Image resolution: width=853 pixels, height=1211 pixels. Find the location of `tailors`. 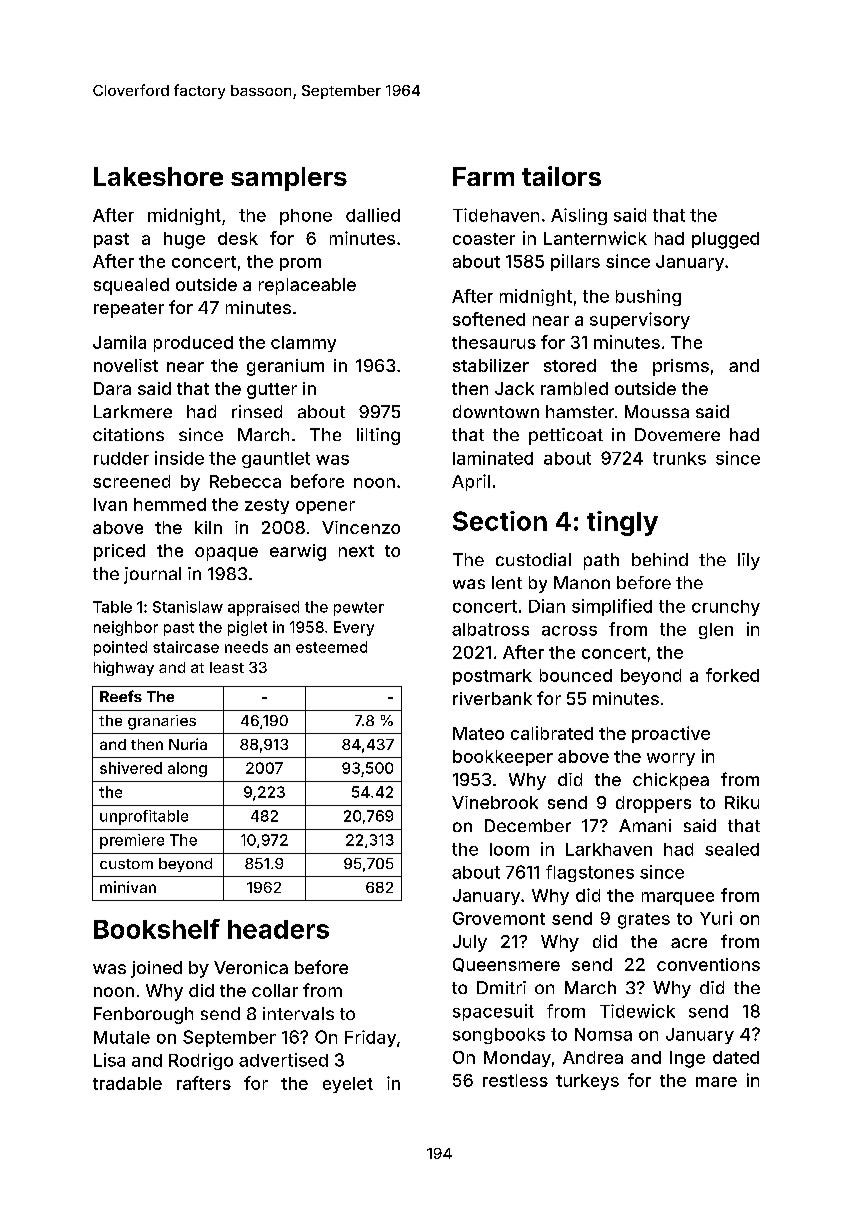

tailors is located at coordinates (561, 176).
